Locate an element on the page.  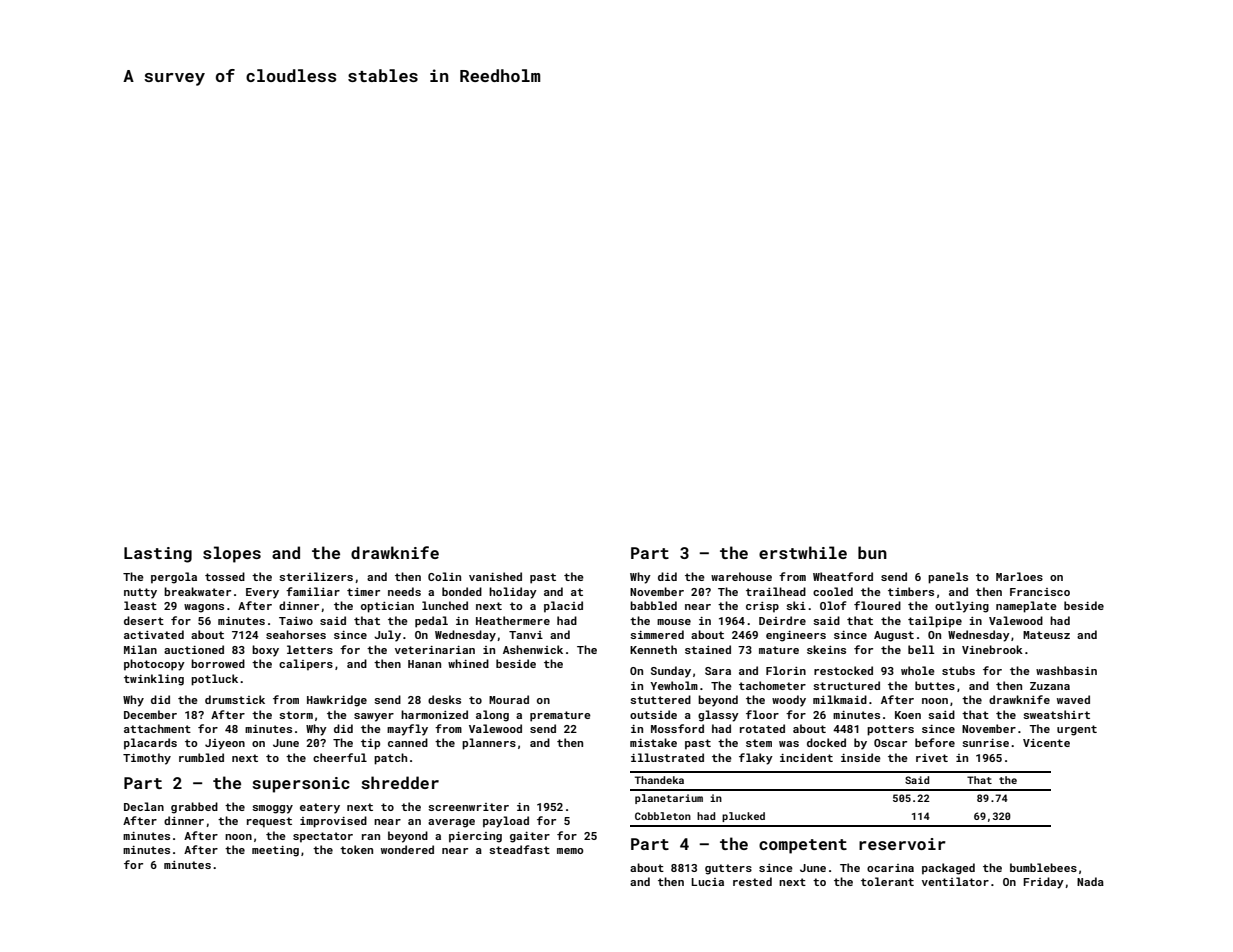
tachometer is located at coordinates (772, 685).
